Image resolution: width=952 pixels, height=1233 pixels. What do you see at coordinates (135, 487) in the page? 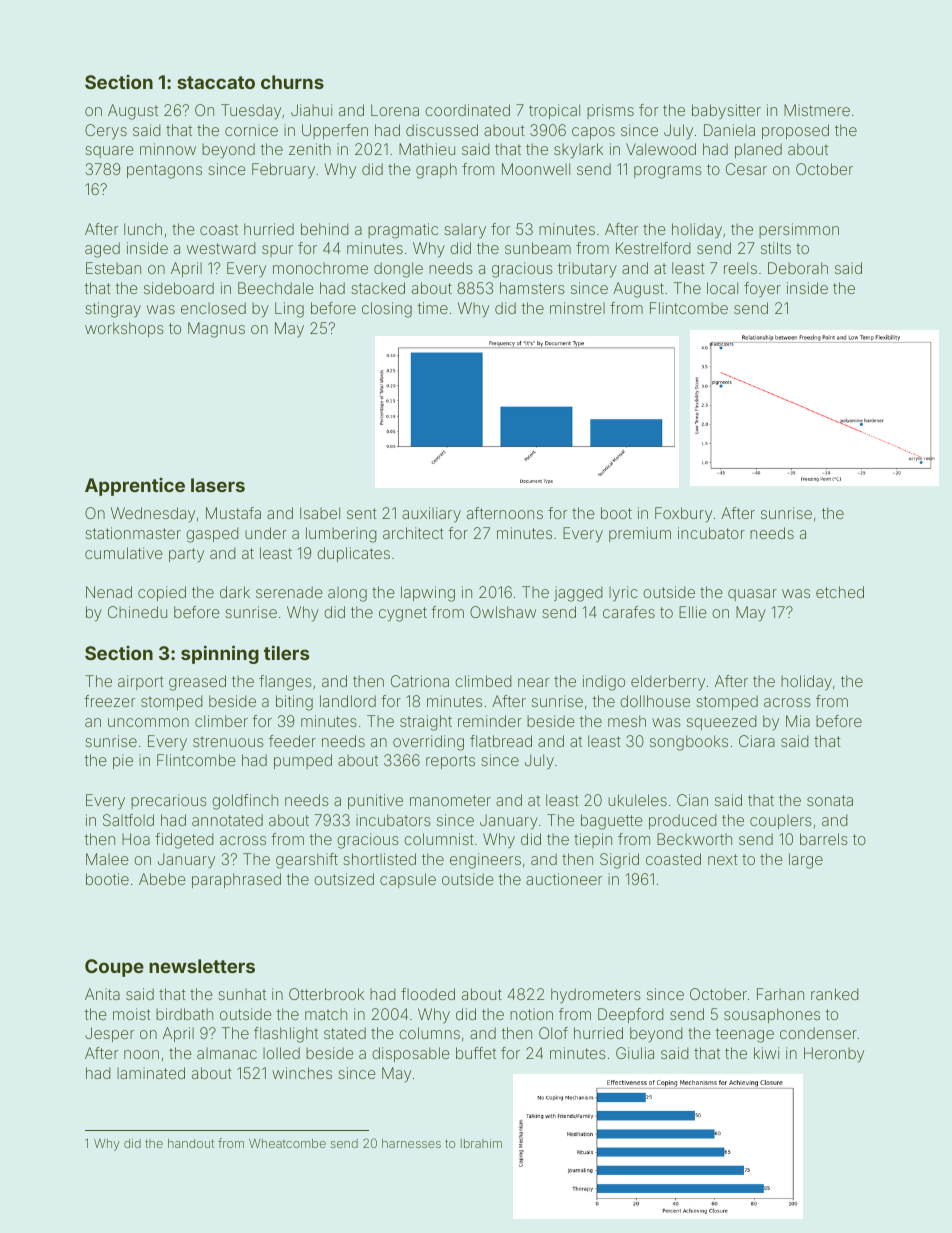
I see `Apprentice` at bounding box center [135, 487].
